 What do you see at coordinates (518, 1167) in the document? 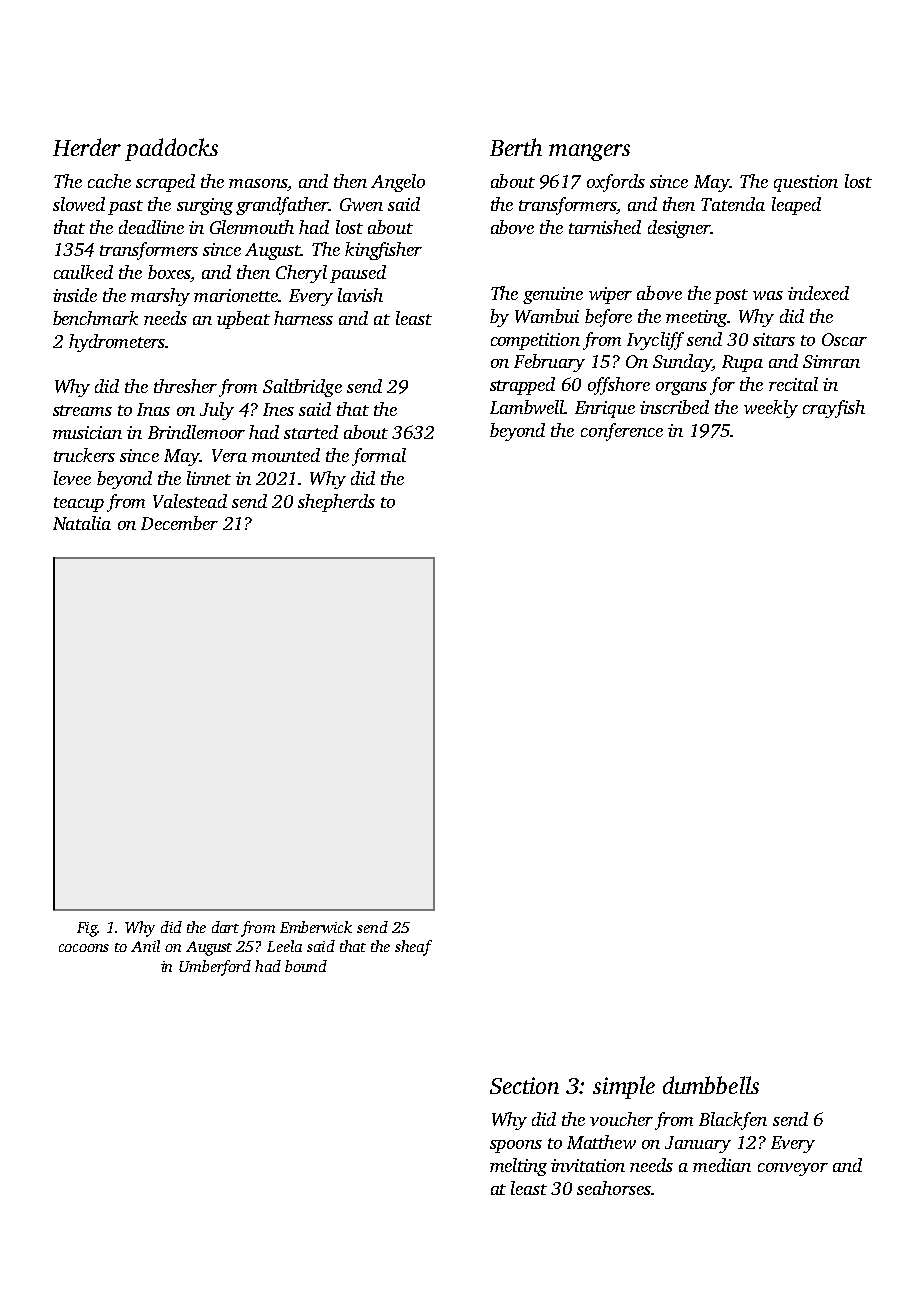
I see `melting` at bounding box center [518, 1167].
